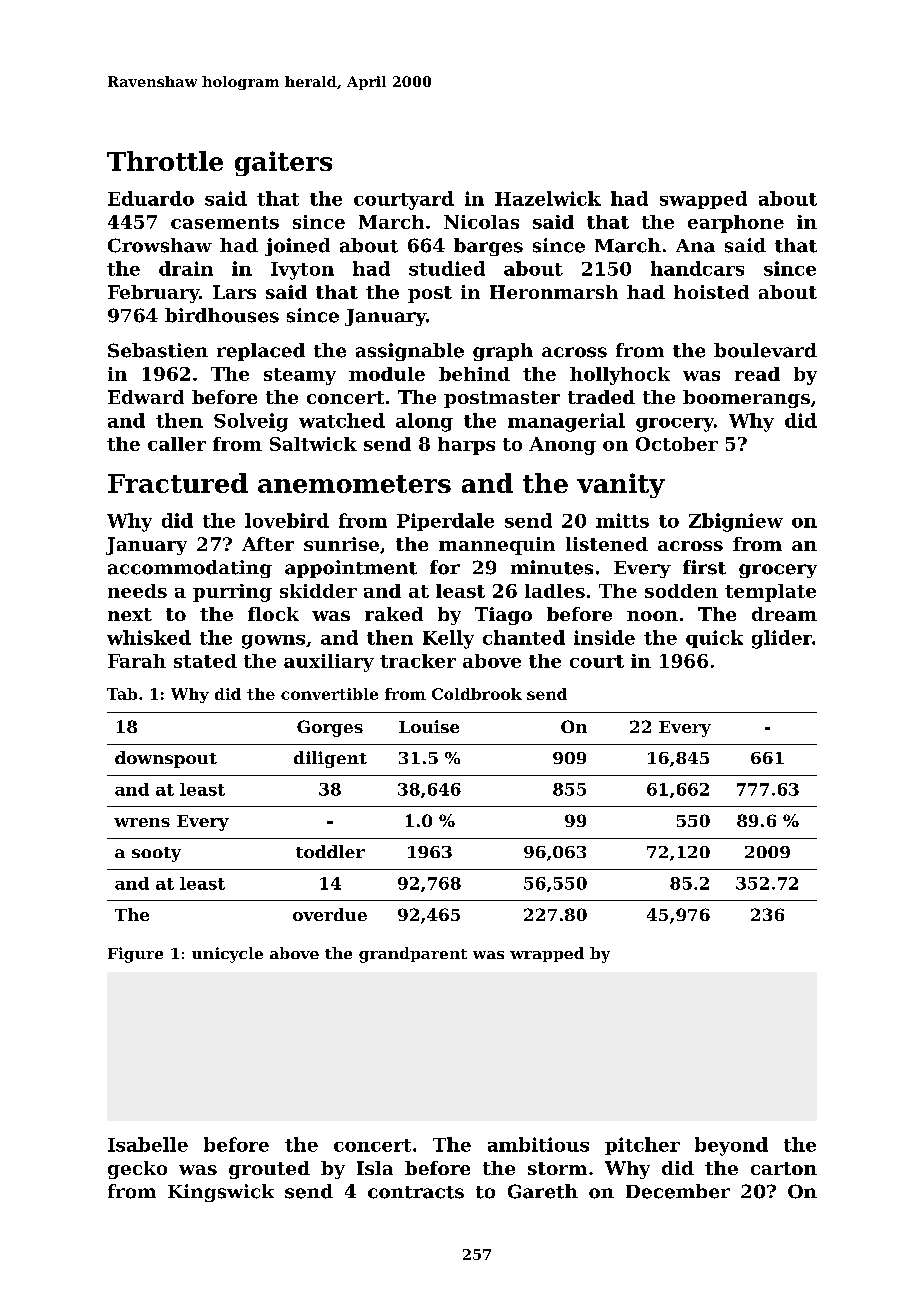 The image size is (924, 1314). Describe the element at coordinates (604, 637) in the screenshot. I see `inside` at that location.
